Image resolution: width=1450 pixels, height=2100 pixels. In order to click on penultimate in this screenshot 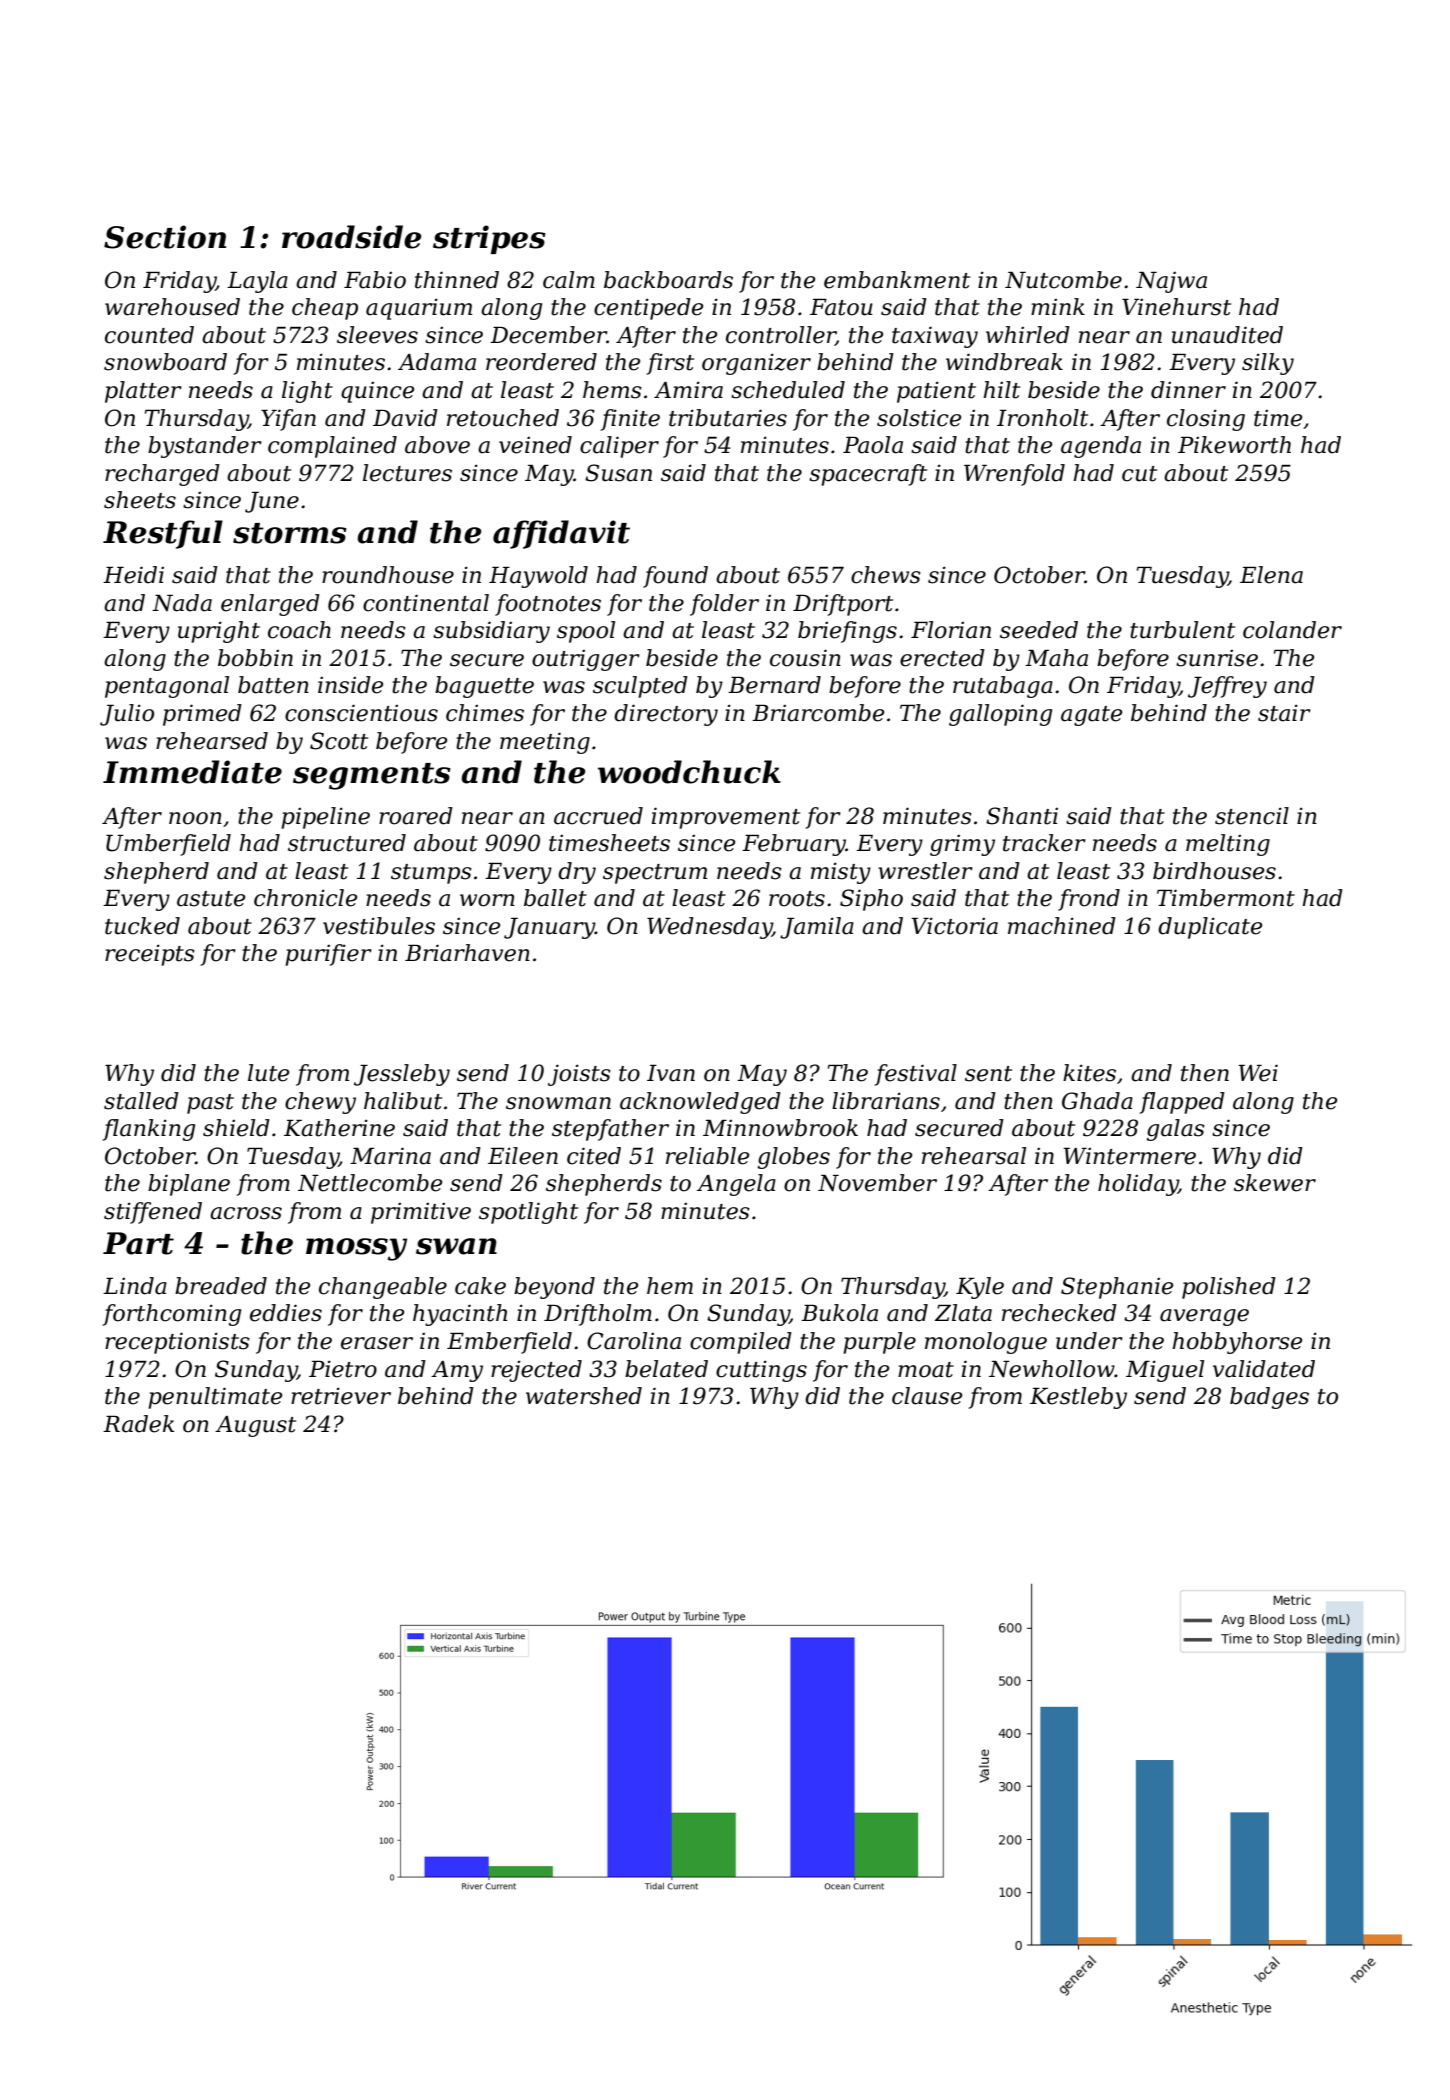, I will do `click(215, 1398)`.
